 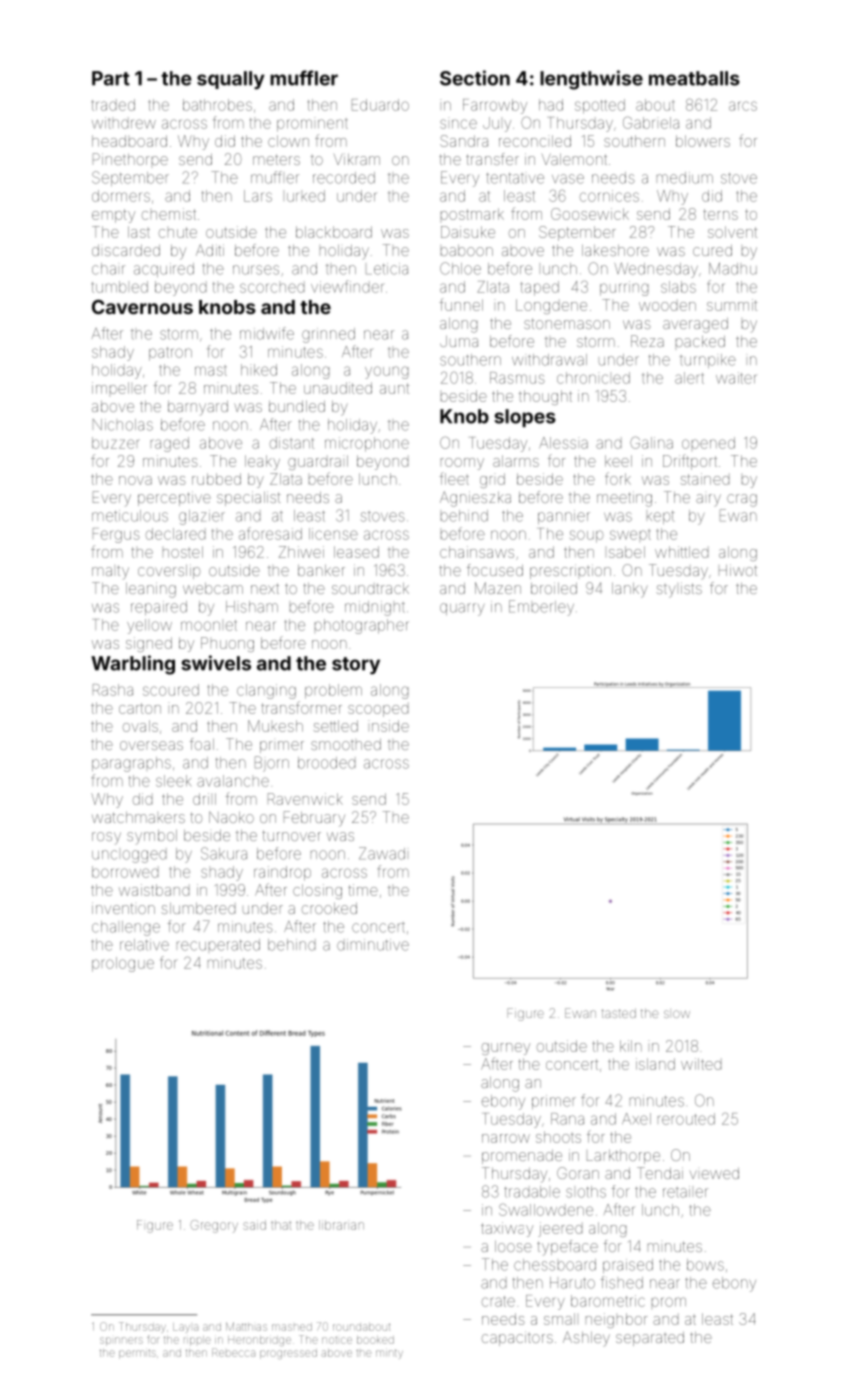 What do you see at coordinates (386, 372) in the screenshot?
I see `young` at bounding box center [386, 372].
